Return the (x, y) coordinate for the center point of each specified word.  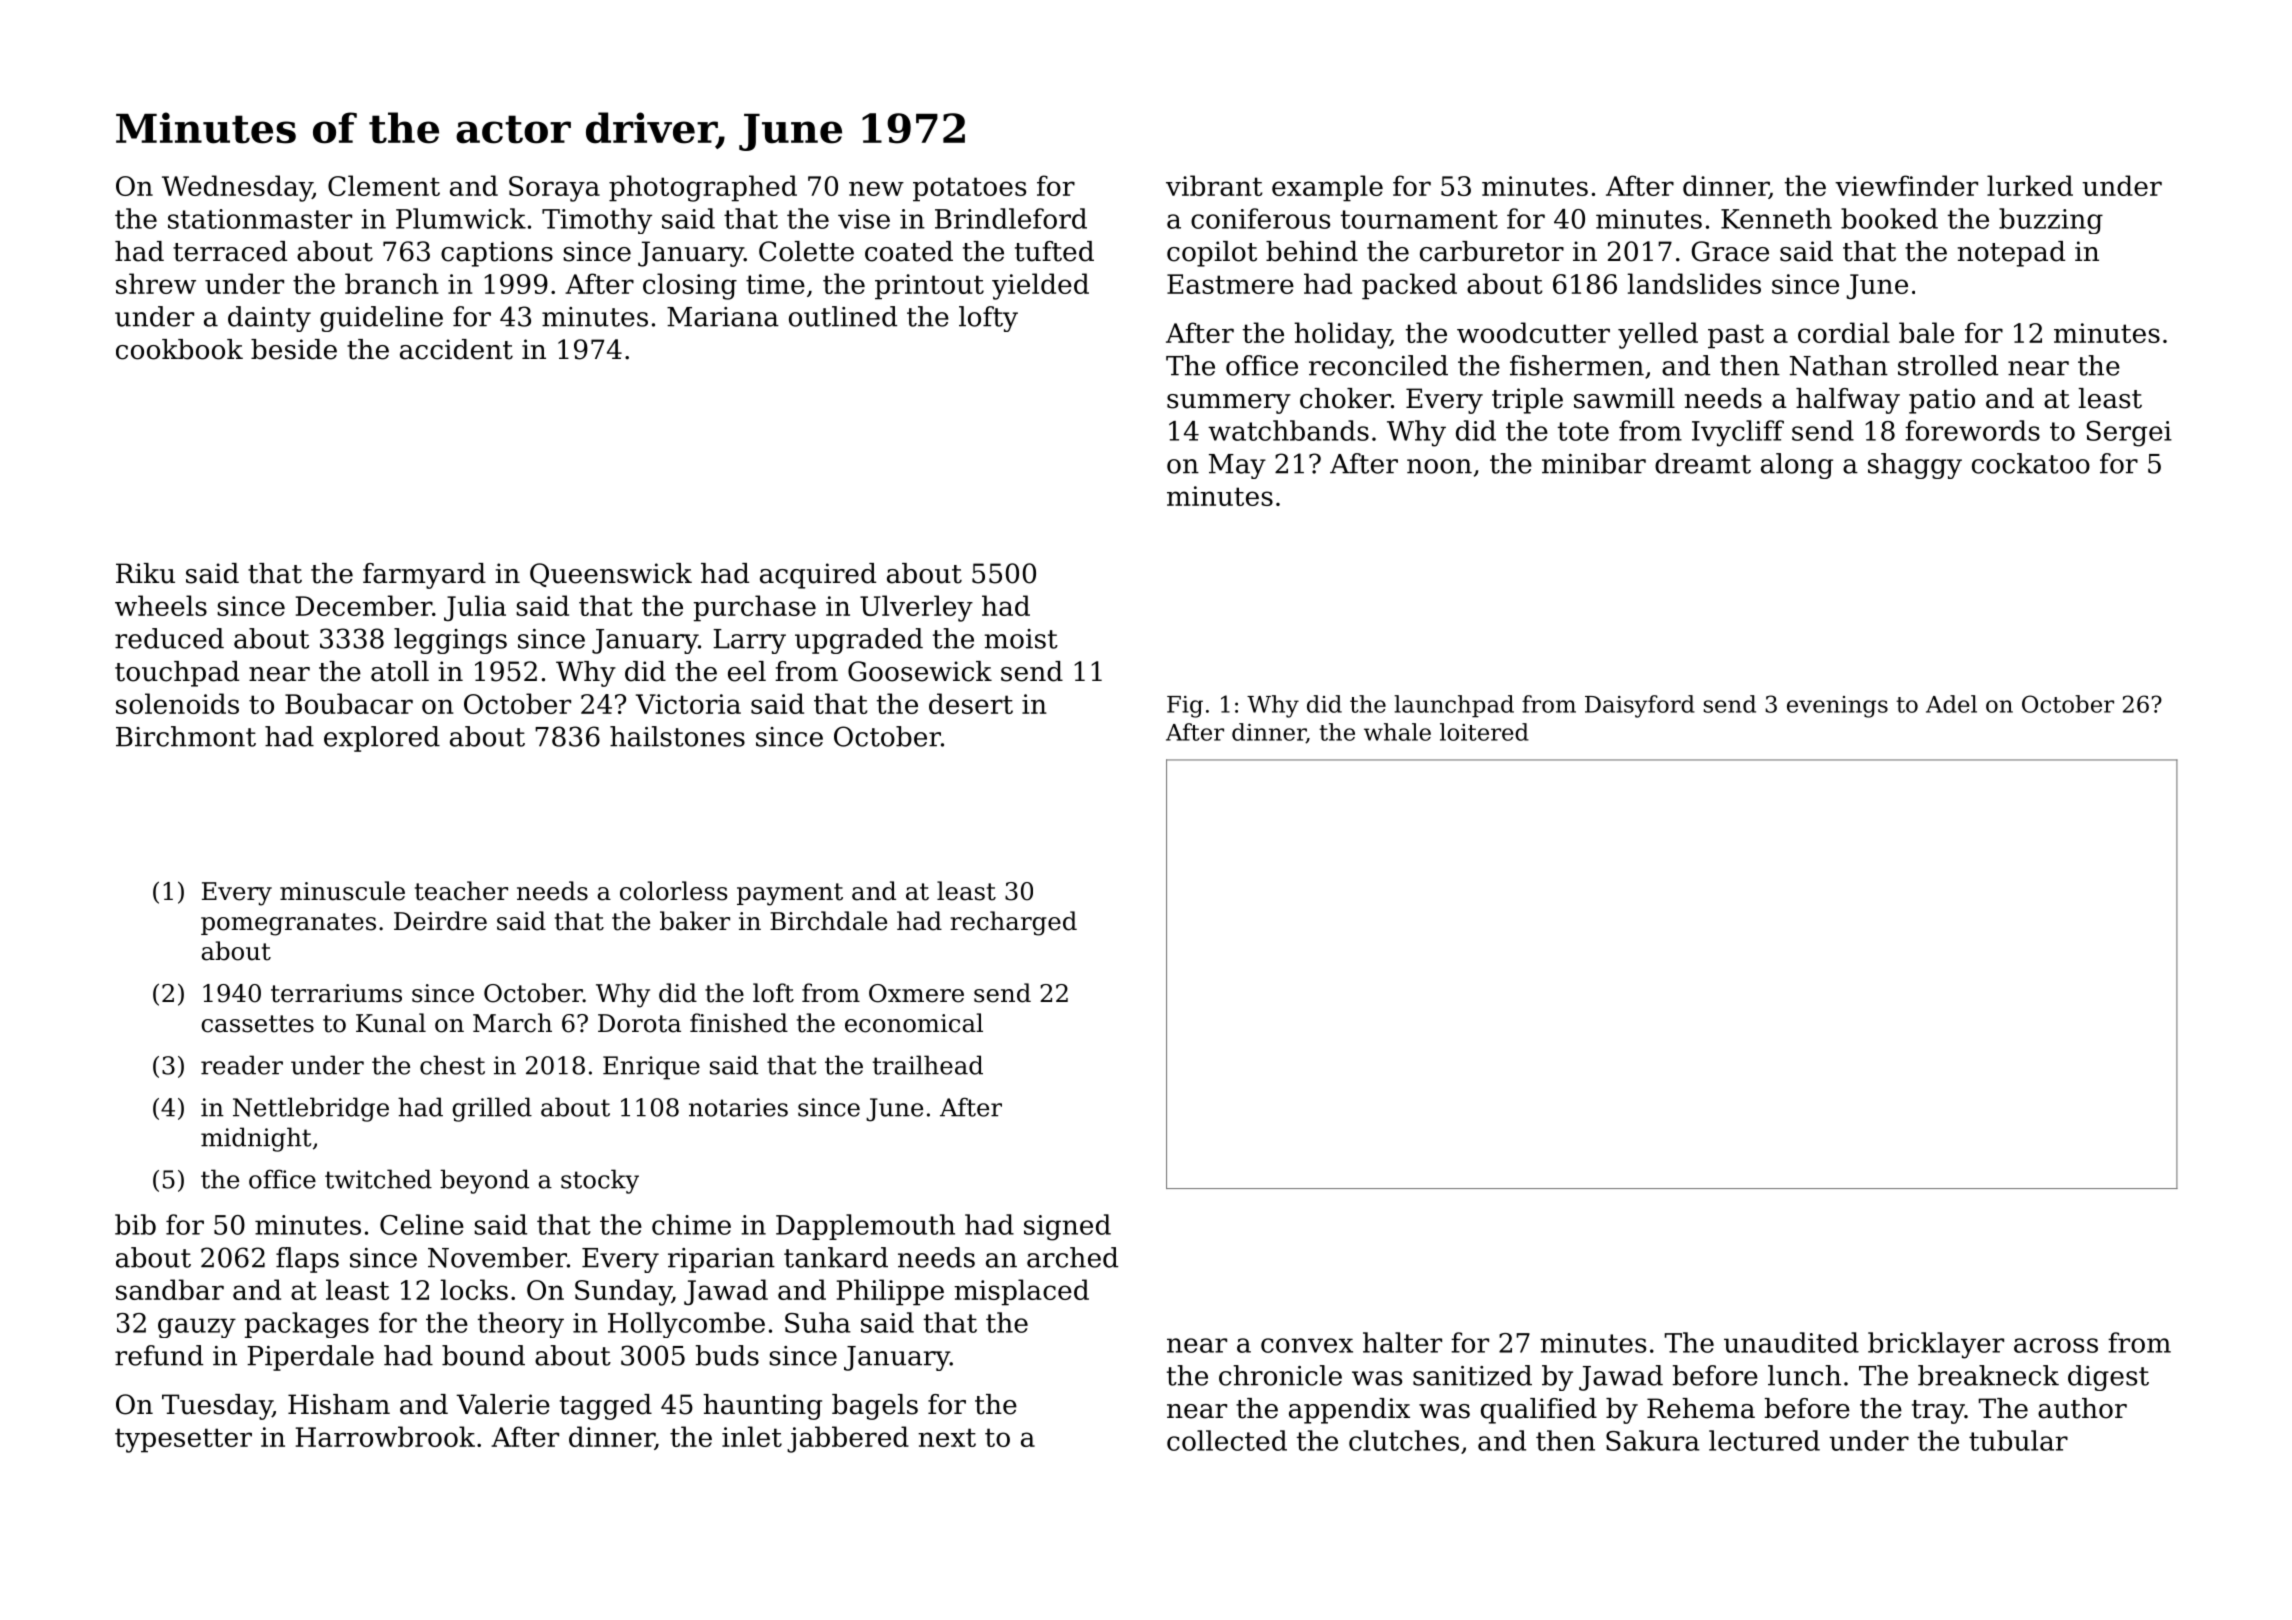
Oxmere (916, 993)
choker (1345, 398)
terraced (230, 251)
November (497, 1257)
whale (1397, 732)
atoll (400, 671)
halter (1402, 1342)
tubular (2018, 1440)
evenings (1837, 707)
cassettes (257, 1024)
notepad (2011, 254)
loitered (1484, 732)
